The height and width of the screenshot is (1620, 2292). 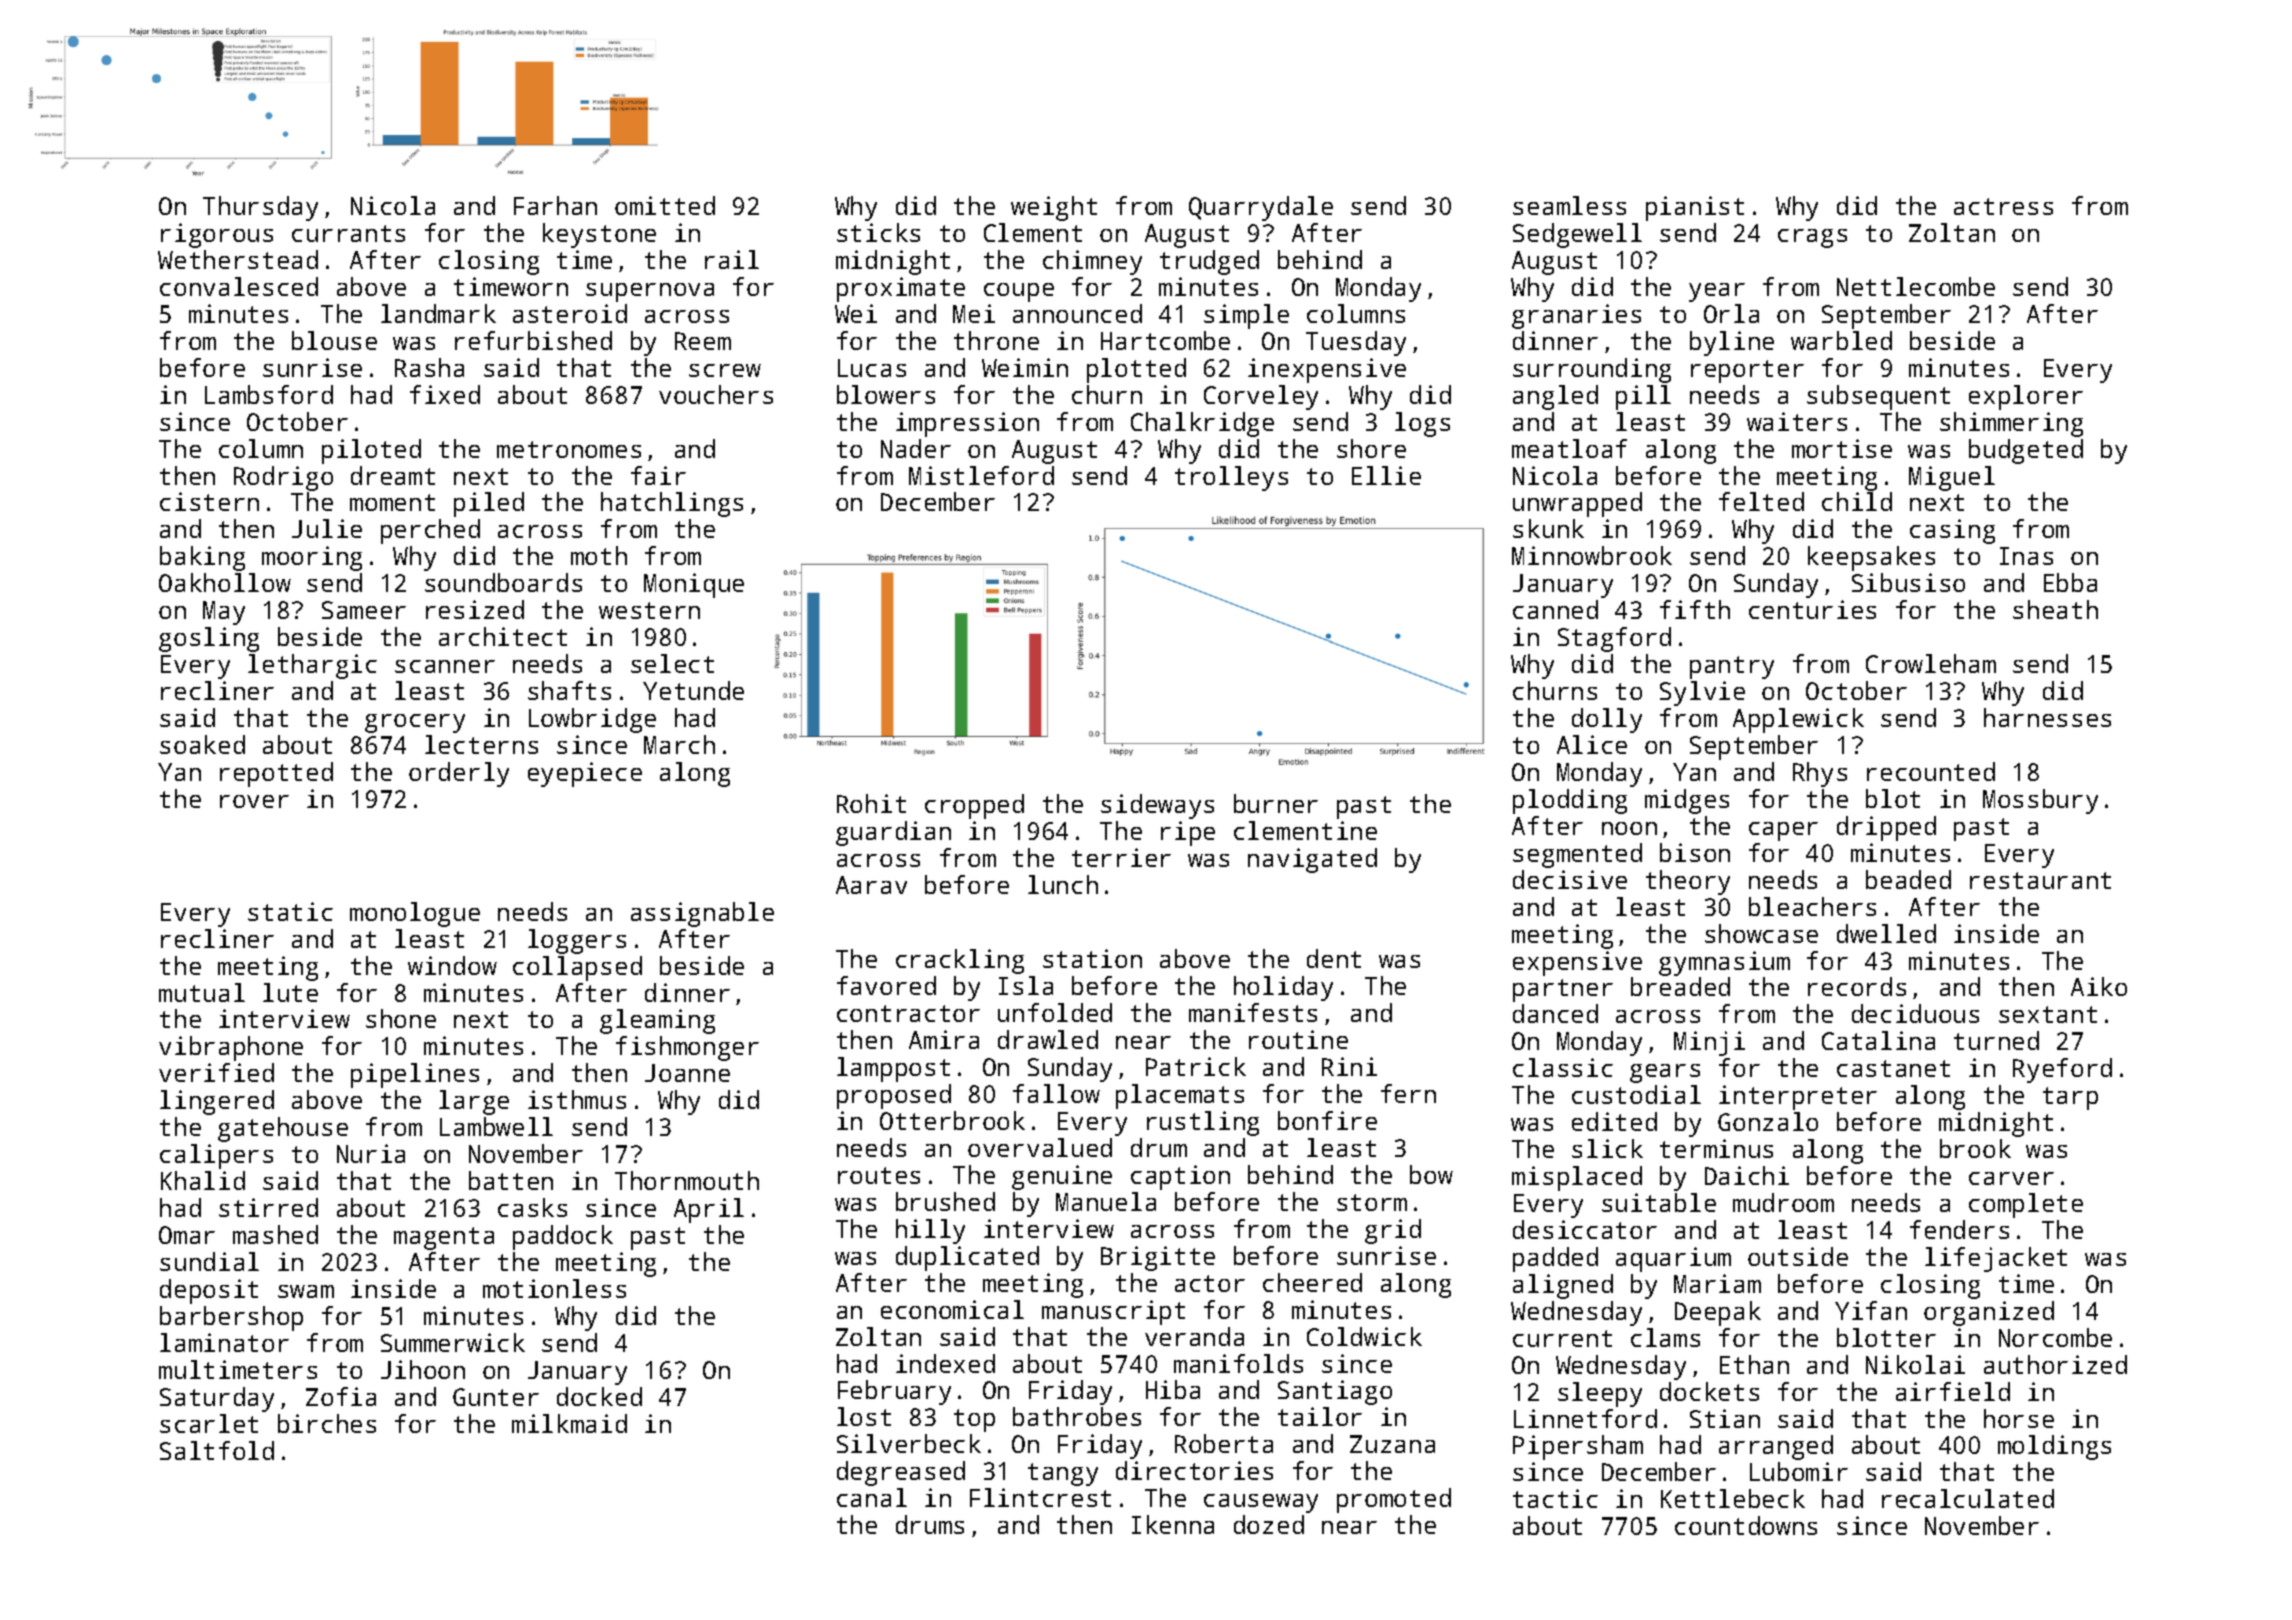 What do you see at coordinates (872, 1497) in the screenshot?
I see `canal` at bounding box center [872, 1497].
